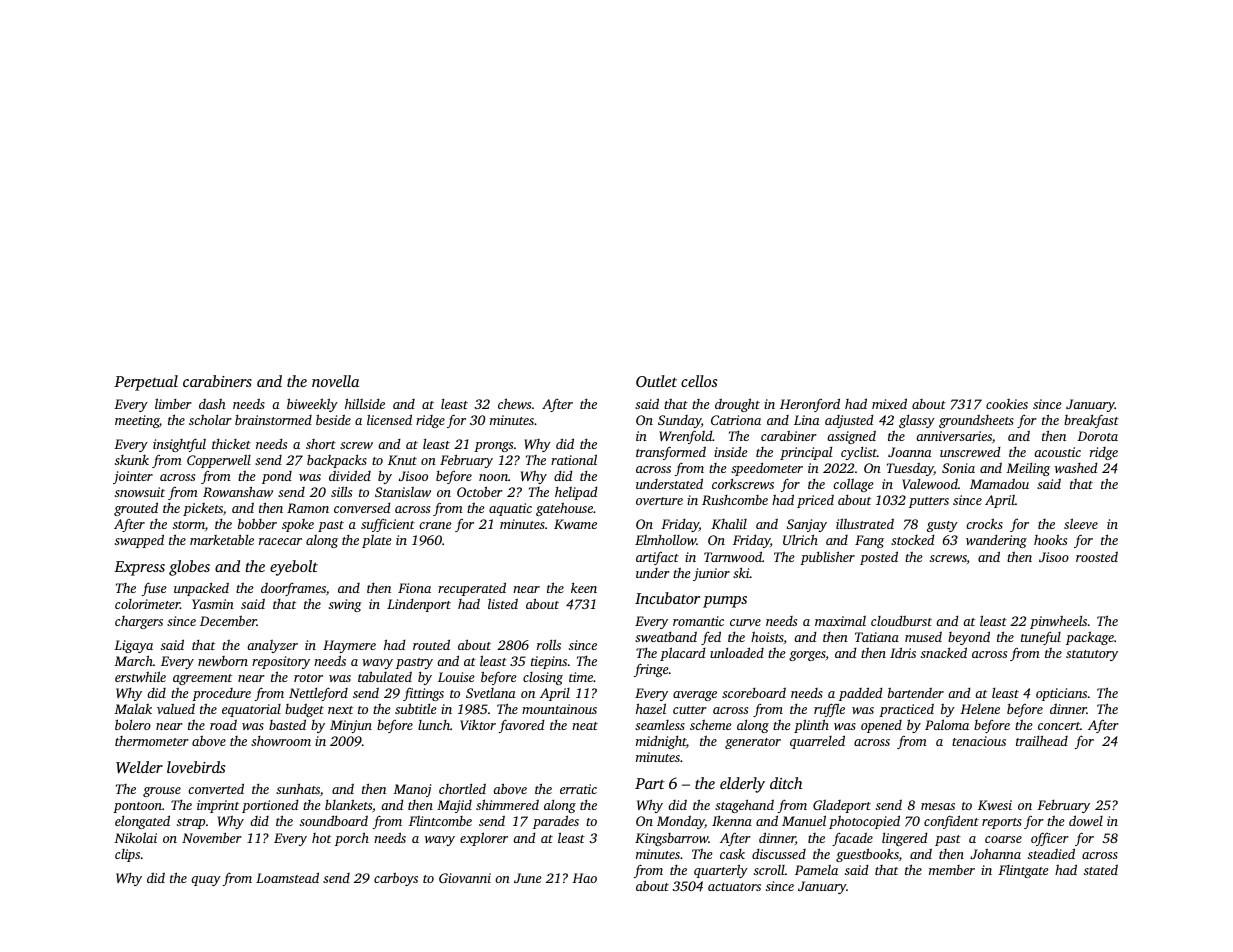 The width and height of the screenshot is (1233, 952). I want to click on Khalil, so click(729, 523).
